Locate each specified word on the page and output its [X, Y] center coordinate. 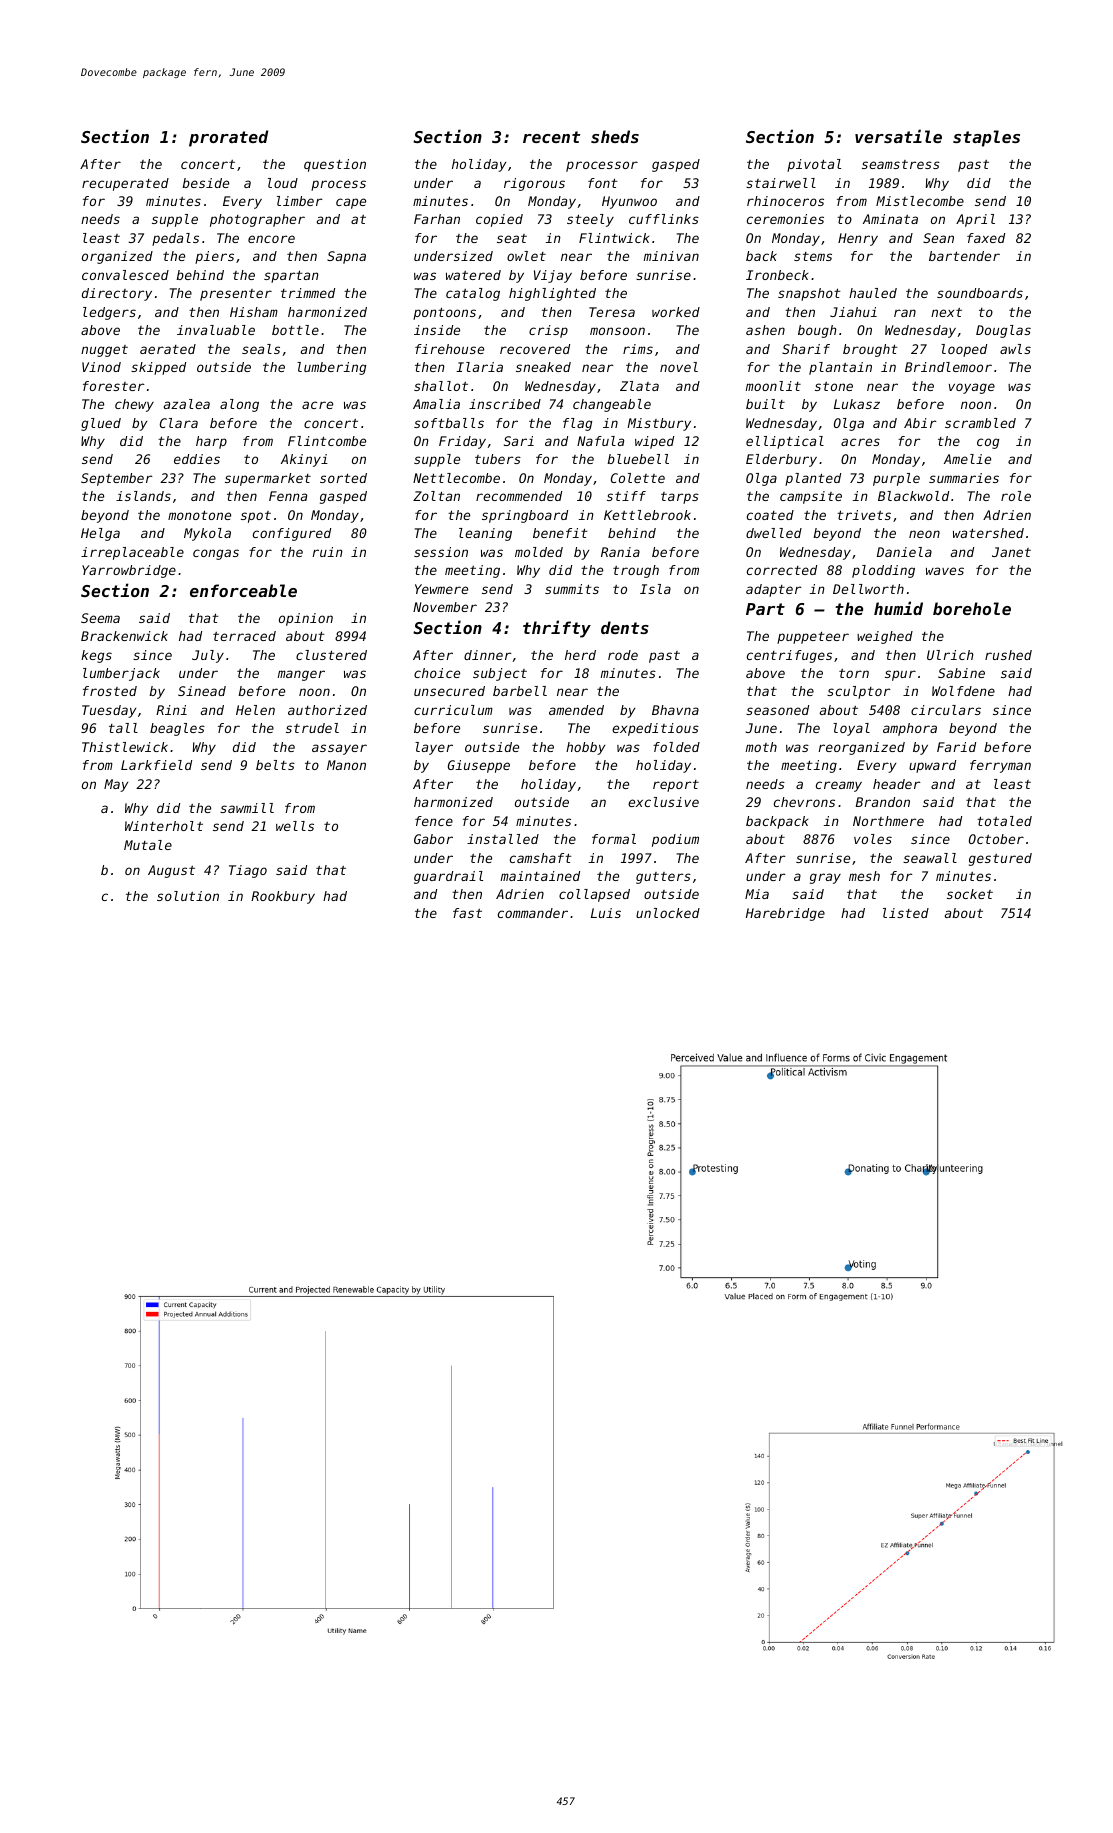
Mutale [148, 845]
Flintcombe [327, 441]
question [335, 165]
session [441, 552]
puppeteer [813, 637]
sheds [615, 136]
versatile [898, 136]
